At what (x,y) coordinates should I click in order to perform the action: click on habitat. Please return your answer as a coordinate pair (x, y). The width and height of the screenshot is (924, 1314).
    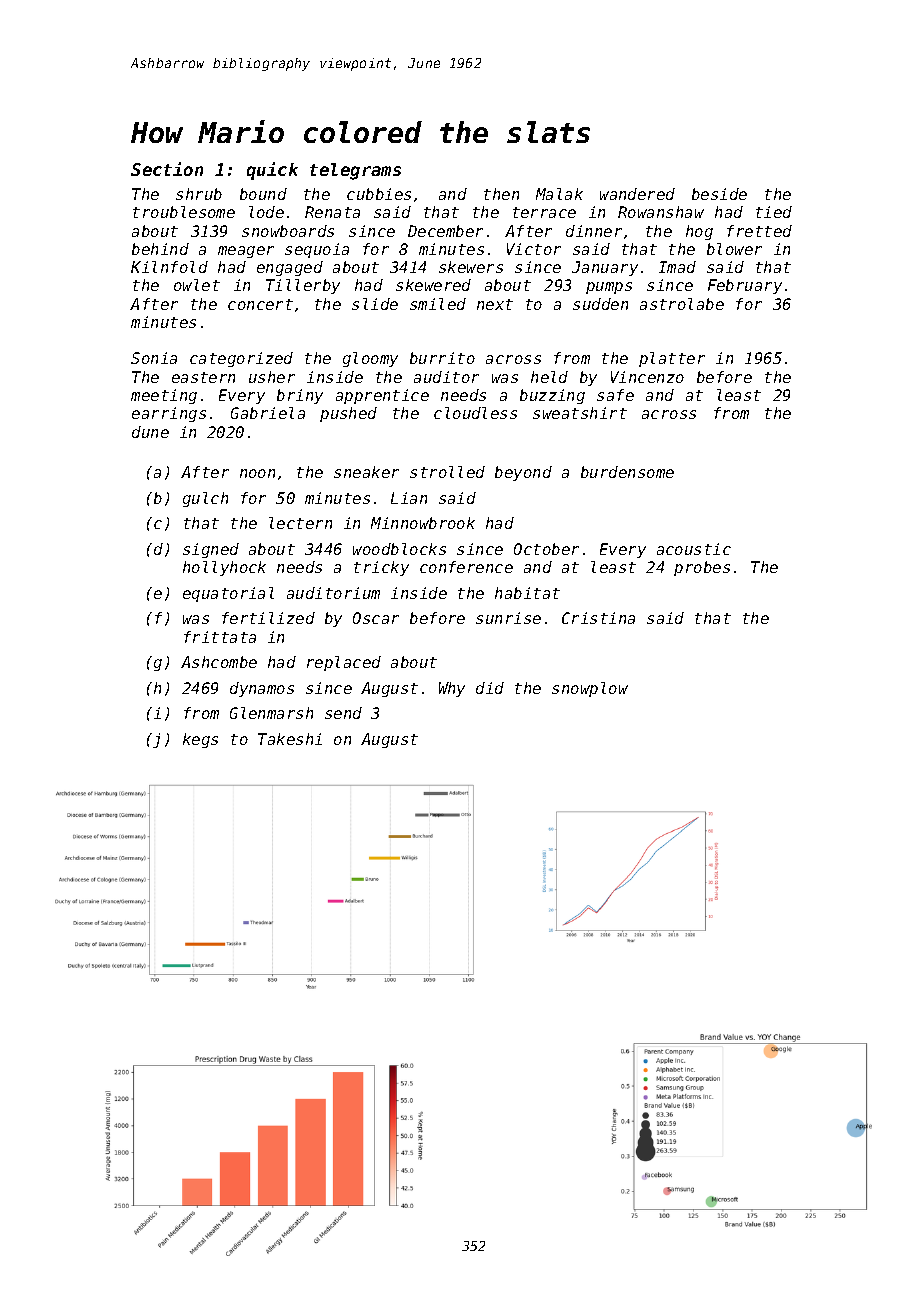
    Looking at the image, I should click on (527, 593).
